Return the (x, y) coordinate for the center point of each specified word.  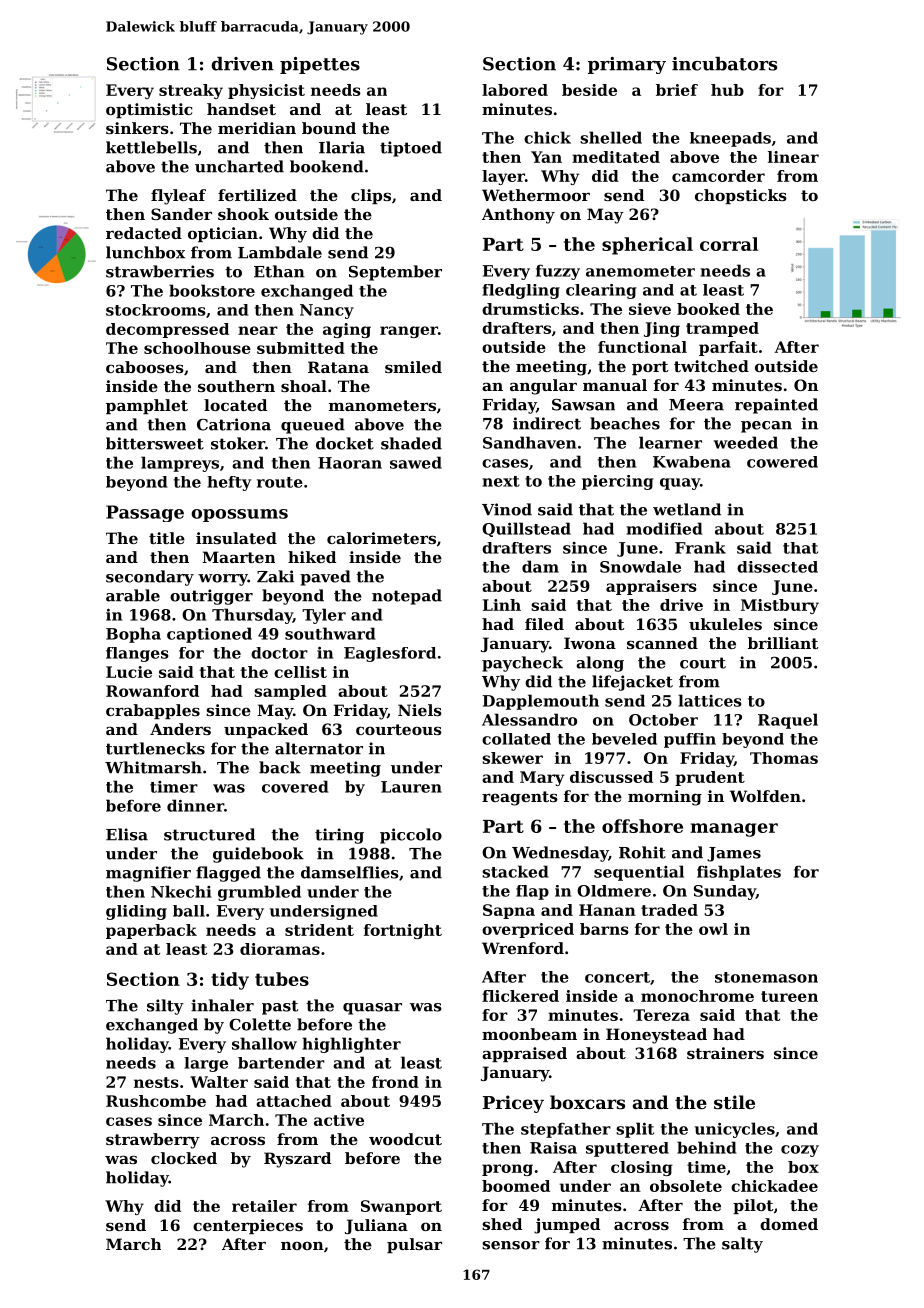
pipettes (320, 65)
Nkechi (181, 891)
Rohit (642, 852)
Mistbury (780, 606)
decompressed (167, 330)
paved (325, 578)
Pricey (513, 1104)
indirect (547, 423)
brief (677, 90)
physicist (266, 91)
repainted (776, 406)
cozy (800, 1151)
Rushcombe (156, 1101)
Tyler (324, 616)
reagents (520, 798)
